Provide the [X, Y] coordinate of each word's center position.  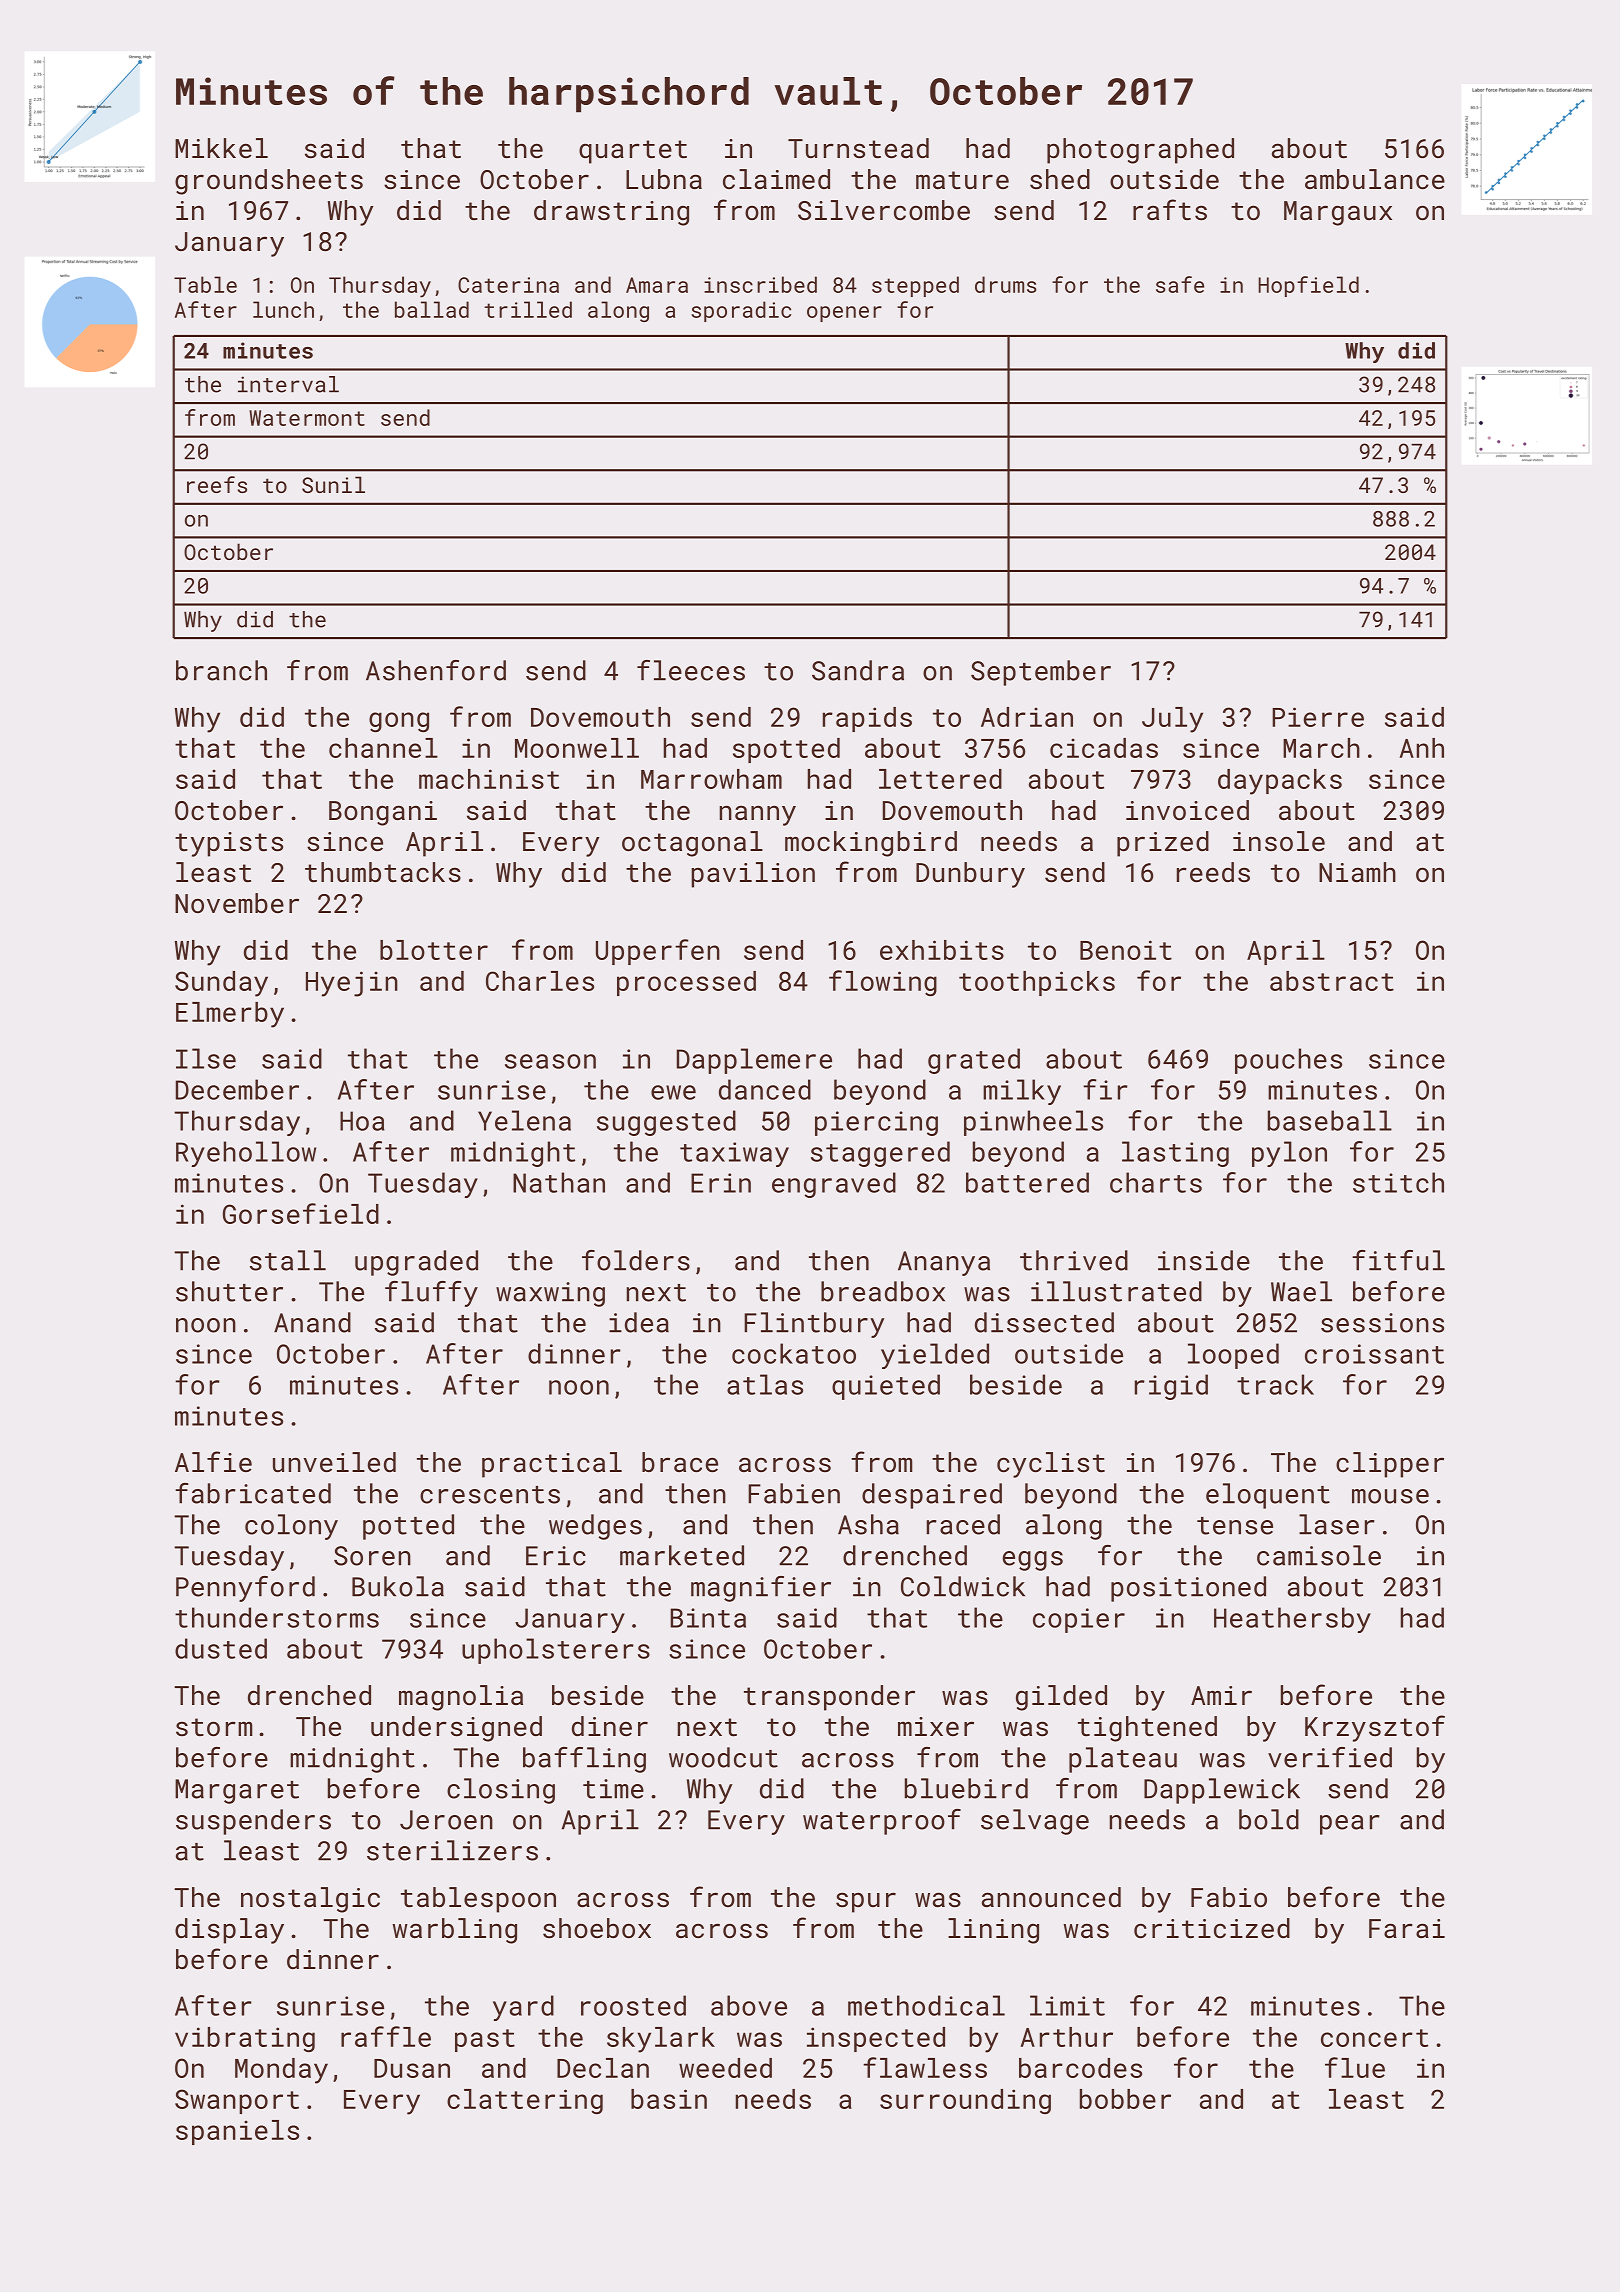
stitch [1398, 1182]
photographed [1140, 151]
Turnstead [858, 148]
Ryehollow [246, 1154]
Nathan [559, 1182]
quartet [633, 152]
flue [1355, 2067]
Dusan [412, 2068]
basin [669, 2099]
